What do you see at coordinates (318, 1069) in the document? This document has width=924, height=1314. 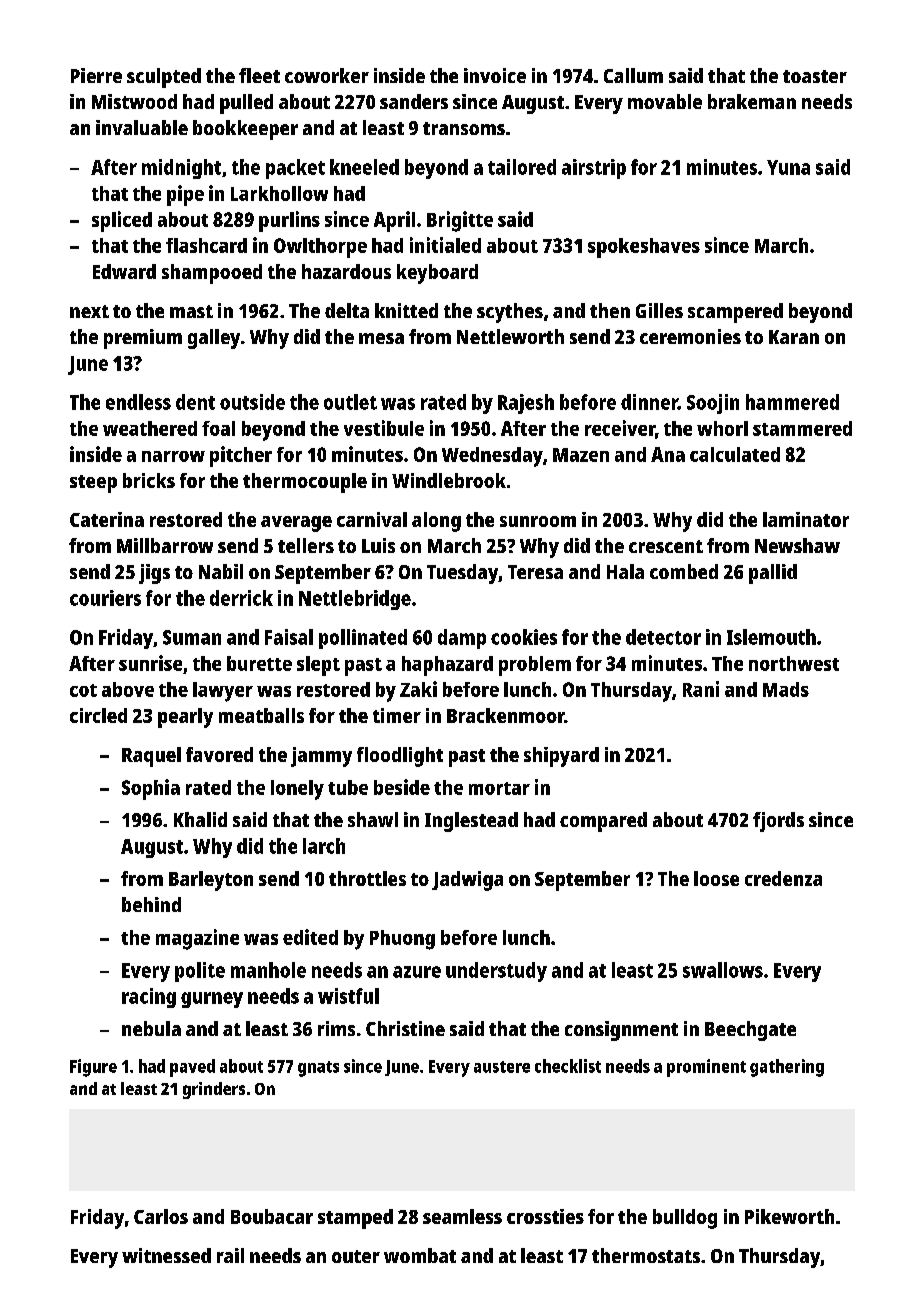 I see `gnats` at bounding box center [318, 1069].
